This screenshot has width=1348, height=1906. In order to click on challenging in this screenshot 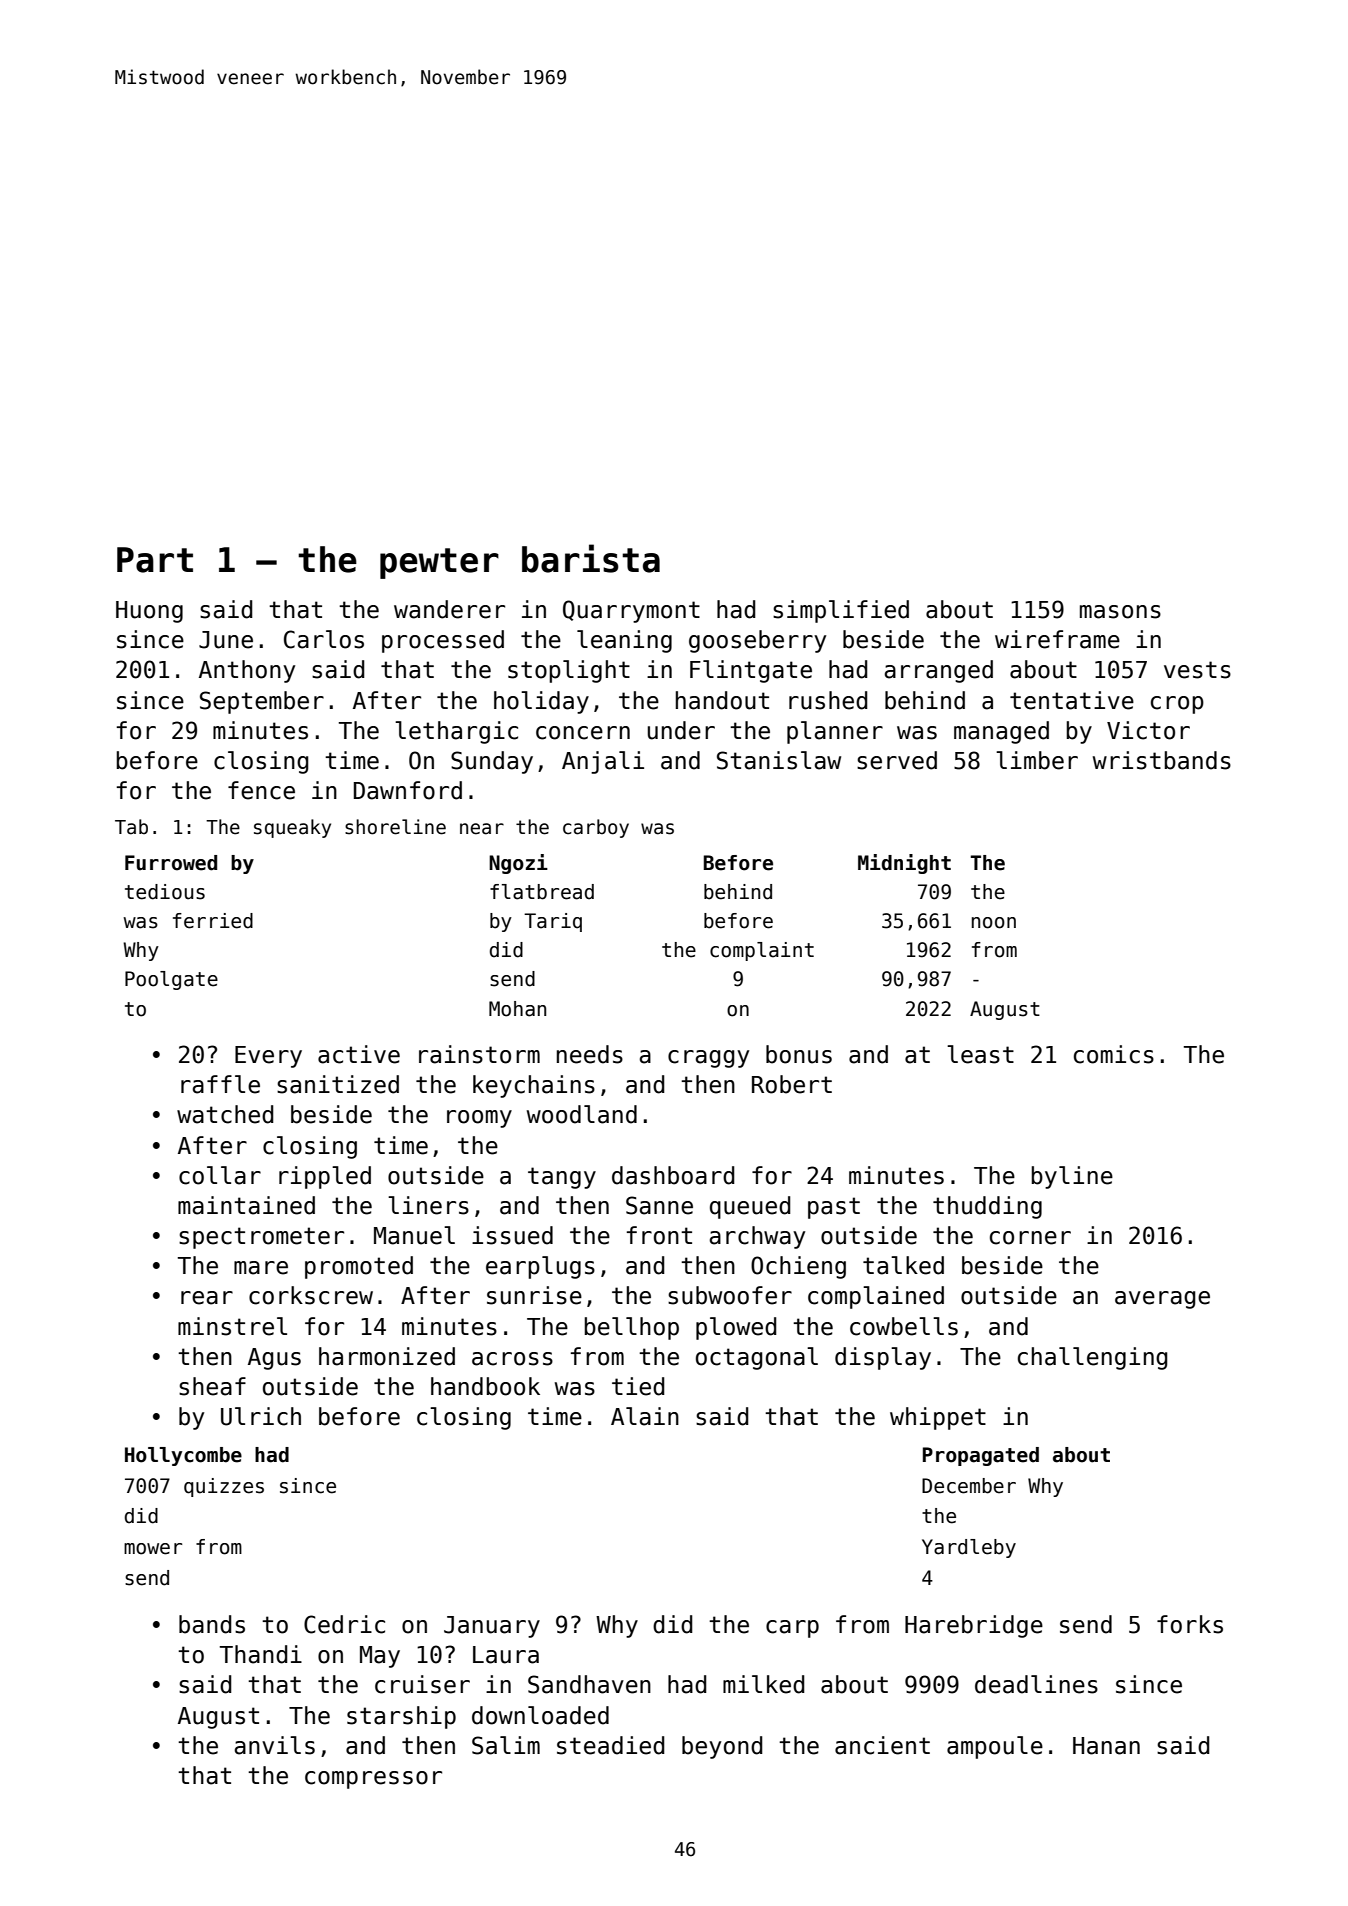, I will do `click(1092, 1358)`.
